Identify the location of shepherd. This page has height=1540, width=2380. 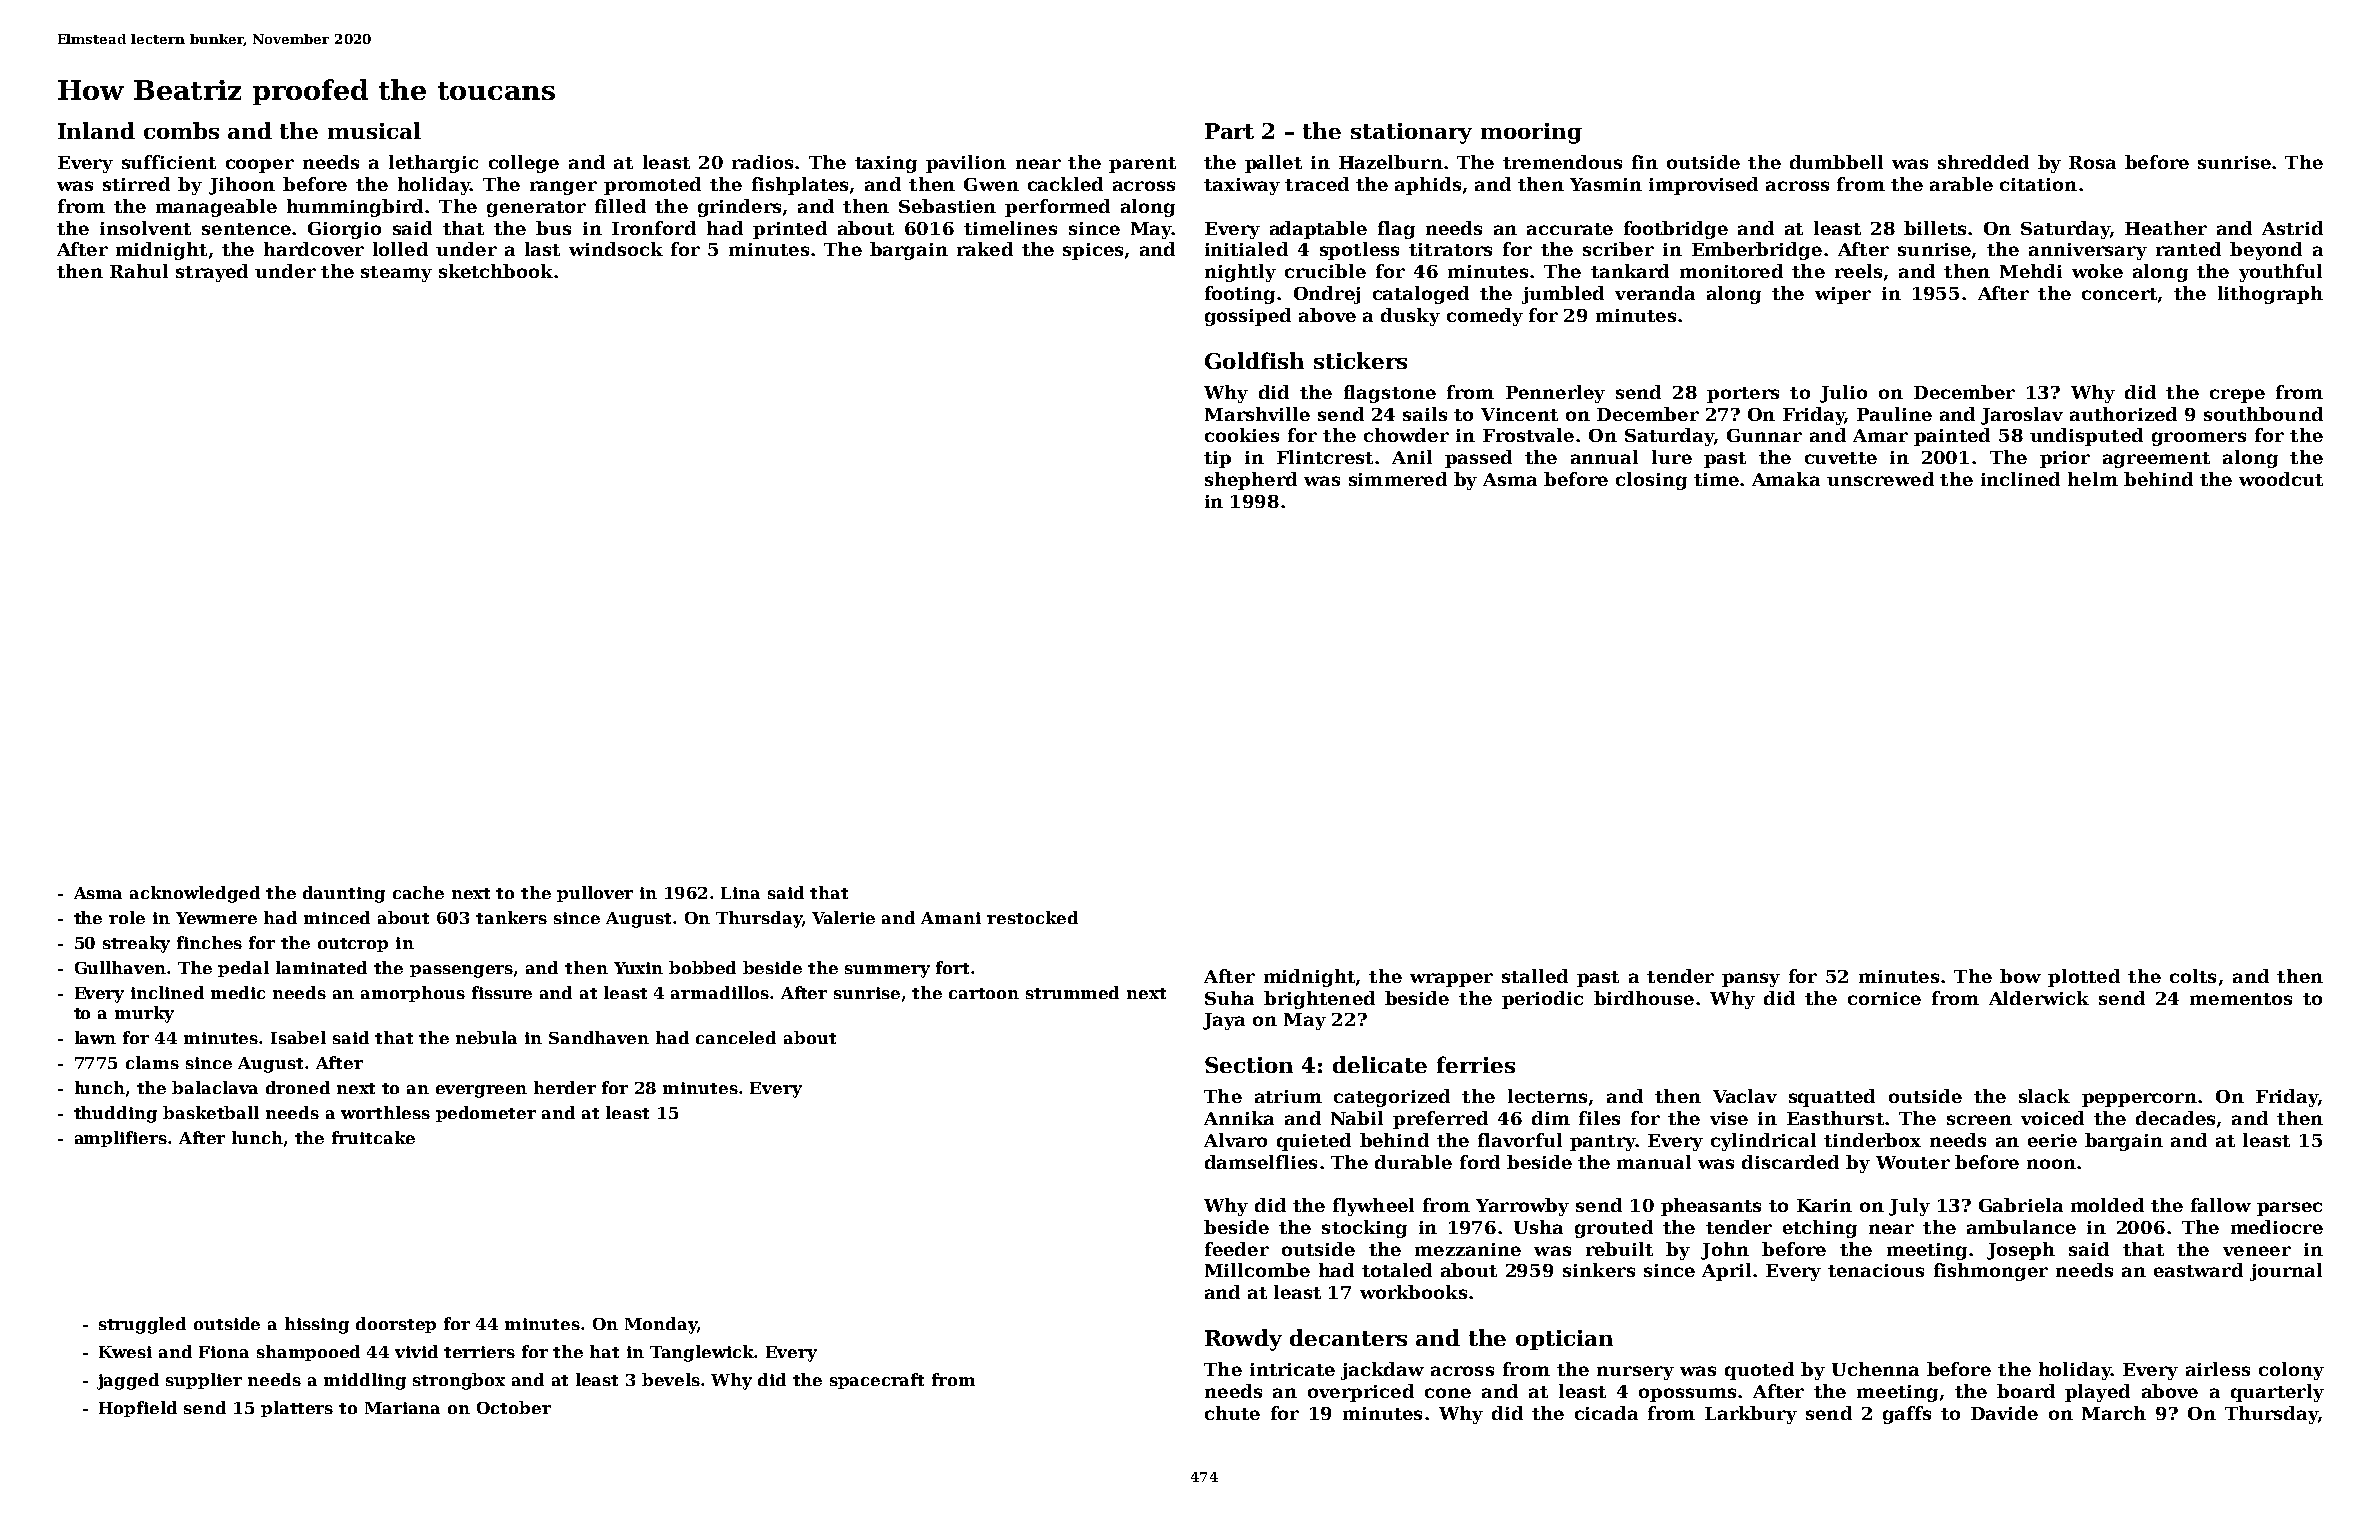
(1251, 481).
